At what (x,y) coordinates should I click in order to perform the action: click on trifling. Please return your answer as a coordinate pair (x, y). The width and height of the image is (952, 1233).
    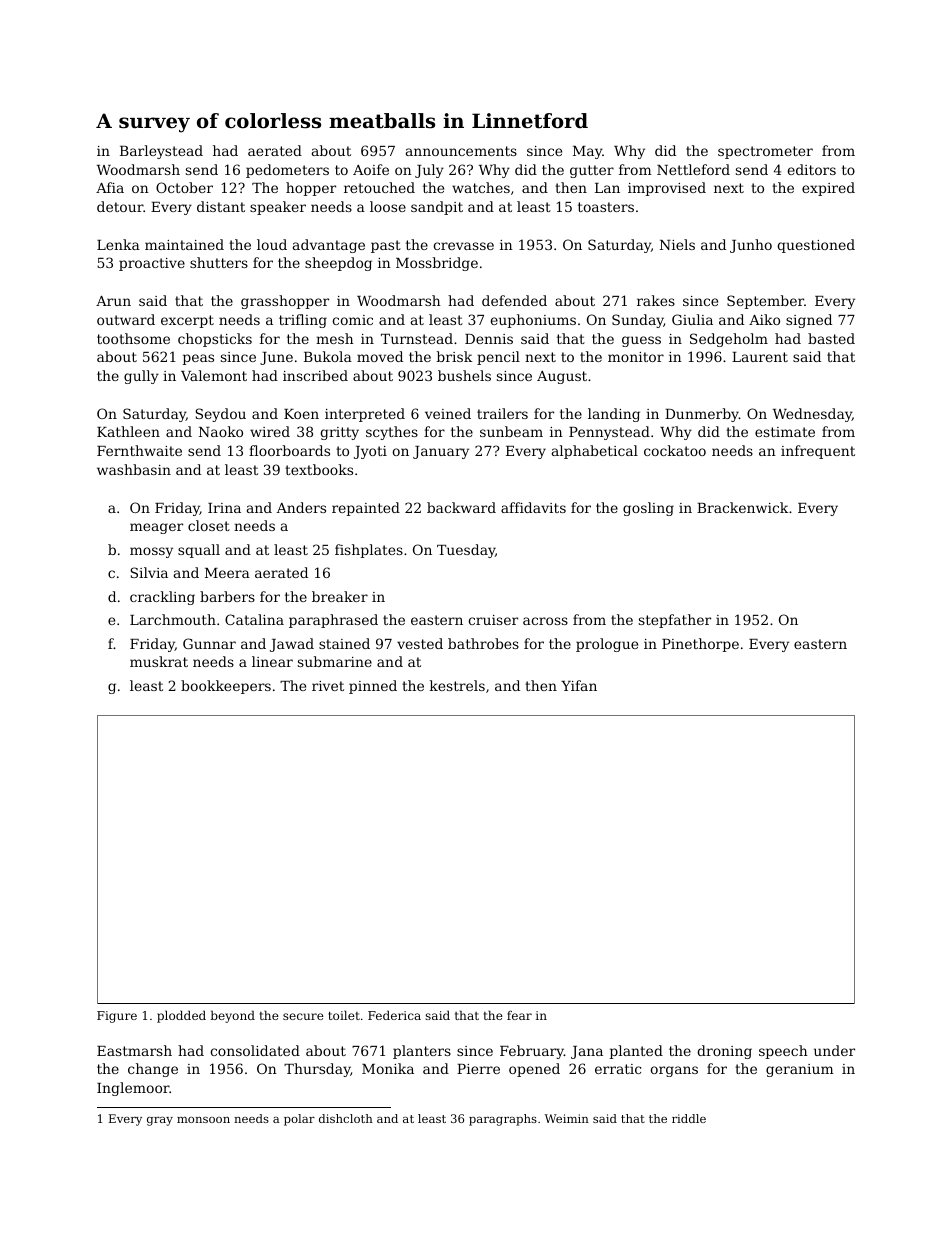
    Looking at the image, I should click on (303, 321).
